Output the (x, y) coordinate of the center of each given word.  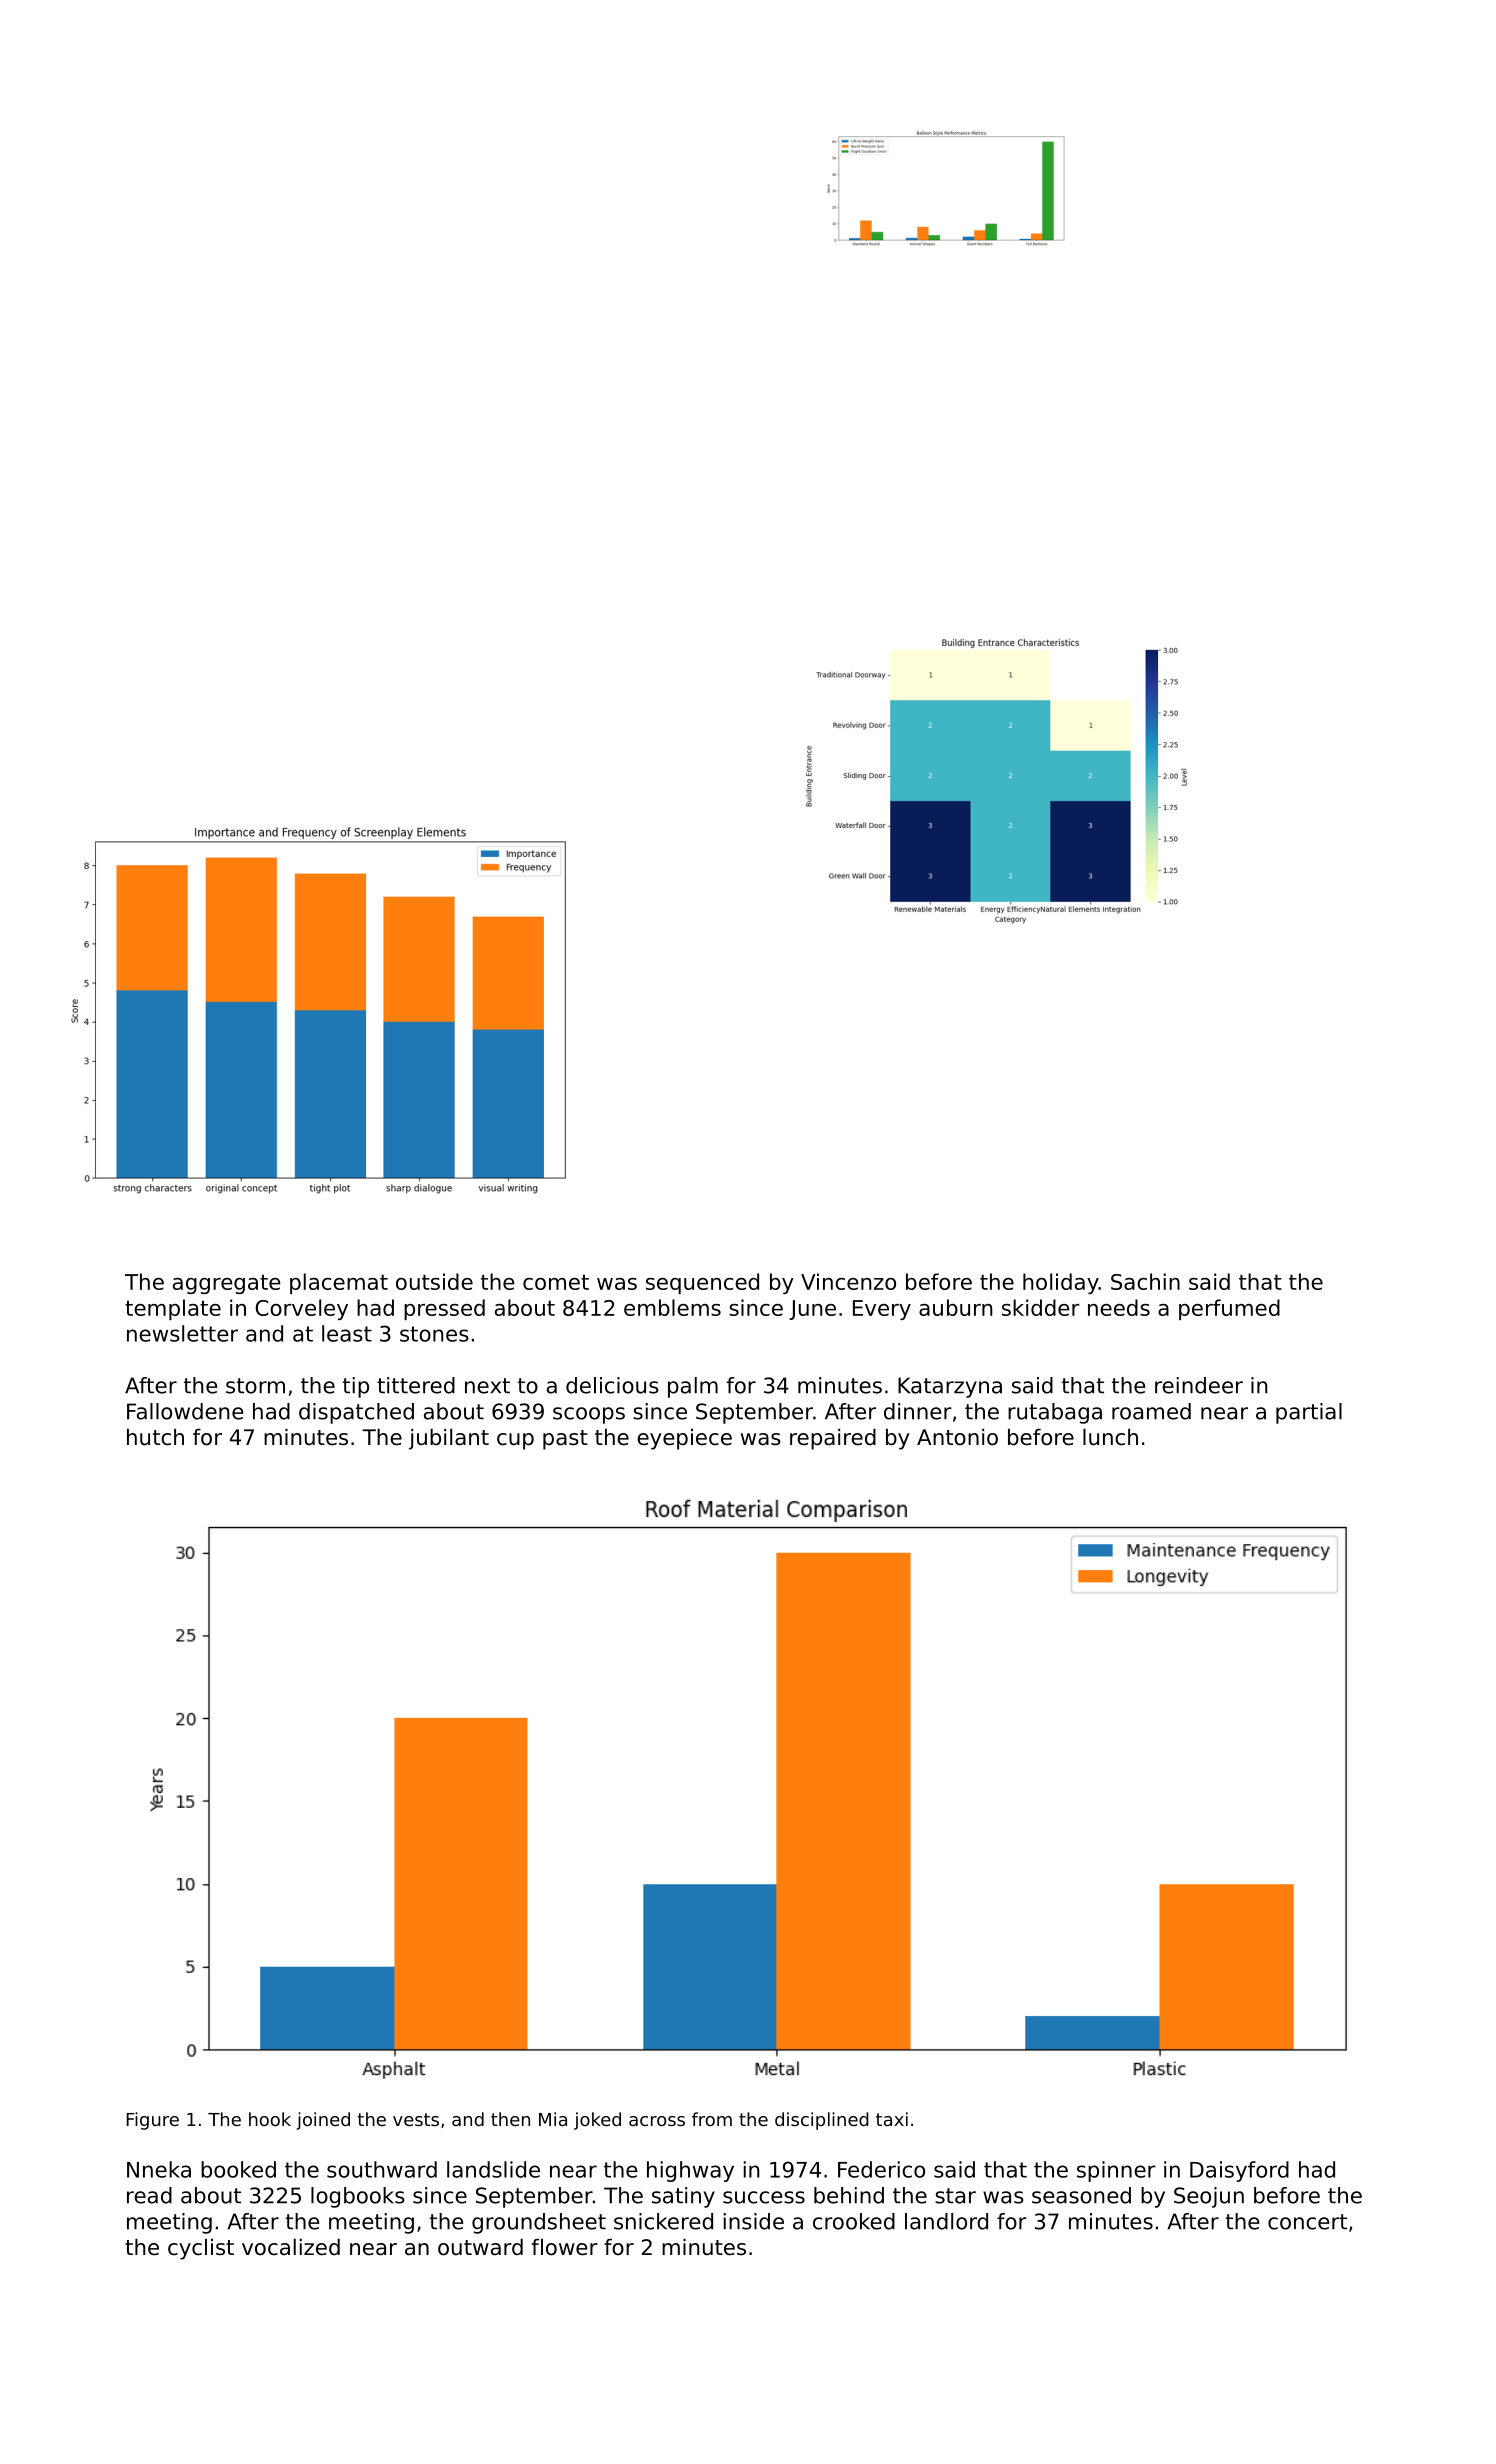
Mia (553, 2119)
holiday (1061, 1283)
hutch (155, 1437)
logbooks (358, 2197)
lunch (1110, 1437)
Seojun (1209, 2197)
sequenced (702, 1283)
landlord (946, 2221)
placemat (339, 1283)
